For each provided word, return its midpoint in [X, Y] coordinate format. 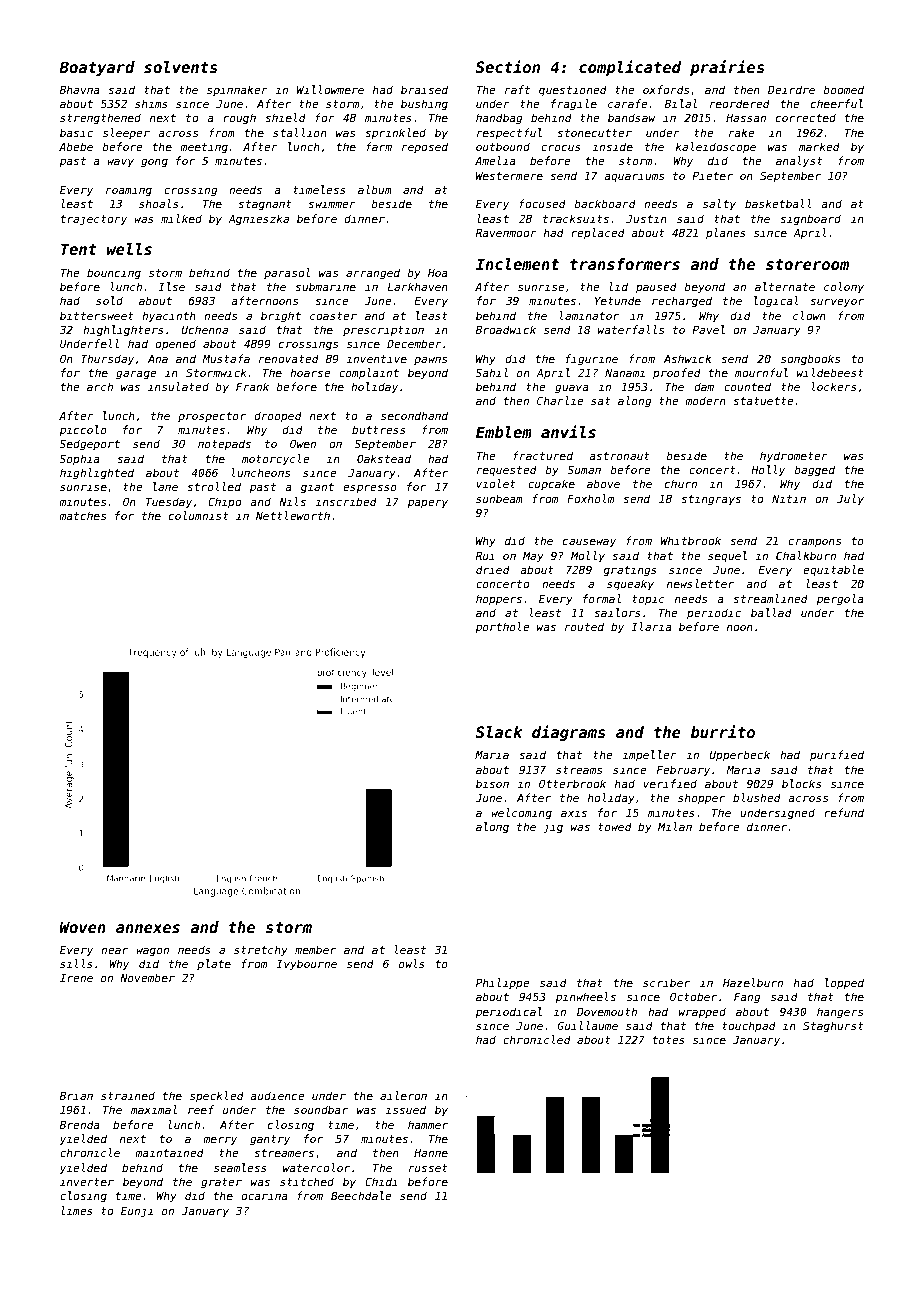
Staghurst [833, 1027]
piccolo [83, 430]
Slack [499, 732]
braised [424, 89]
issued [405, 1109]
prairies [727, 68]
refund [844, 812]
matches [82, 515]
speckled [217, 1096]
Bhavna [80, 89]
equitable [833, 570]
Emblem [504, 432]
